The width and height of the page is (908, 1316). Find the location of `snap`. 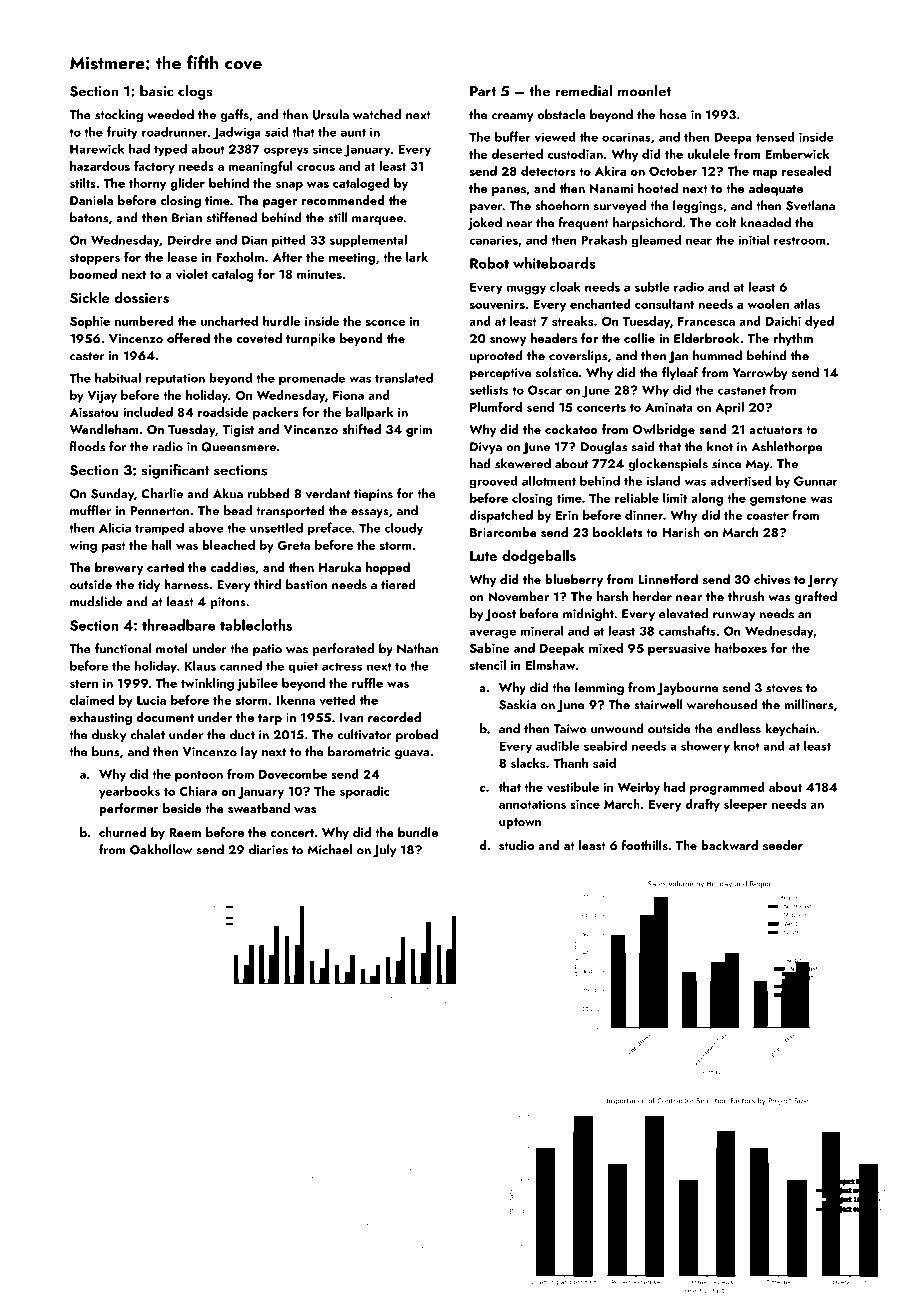

snap is located at coordinates (289, 186).
